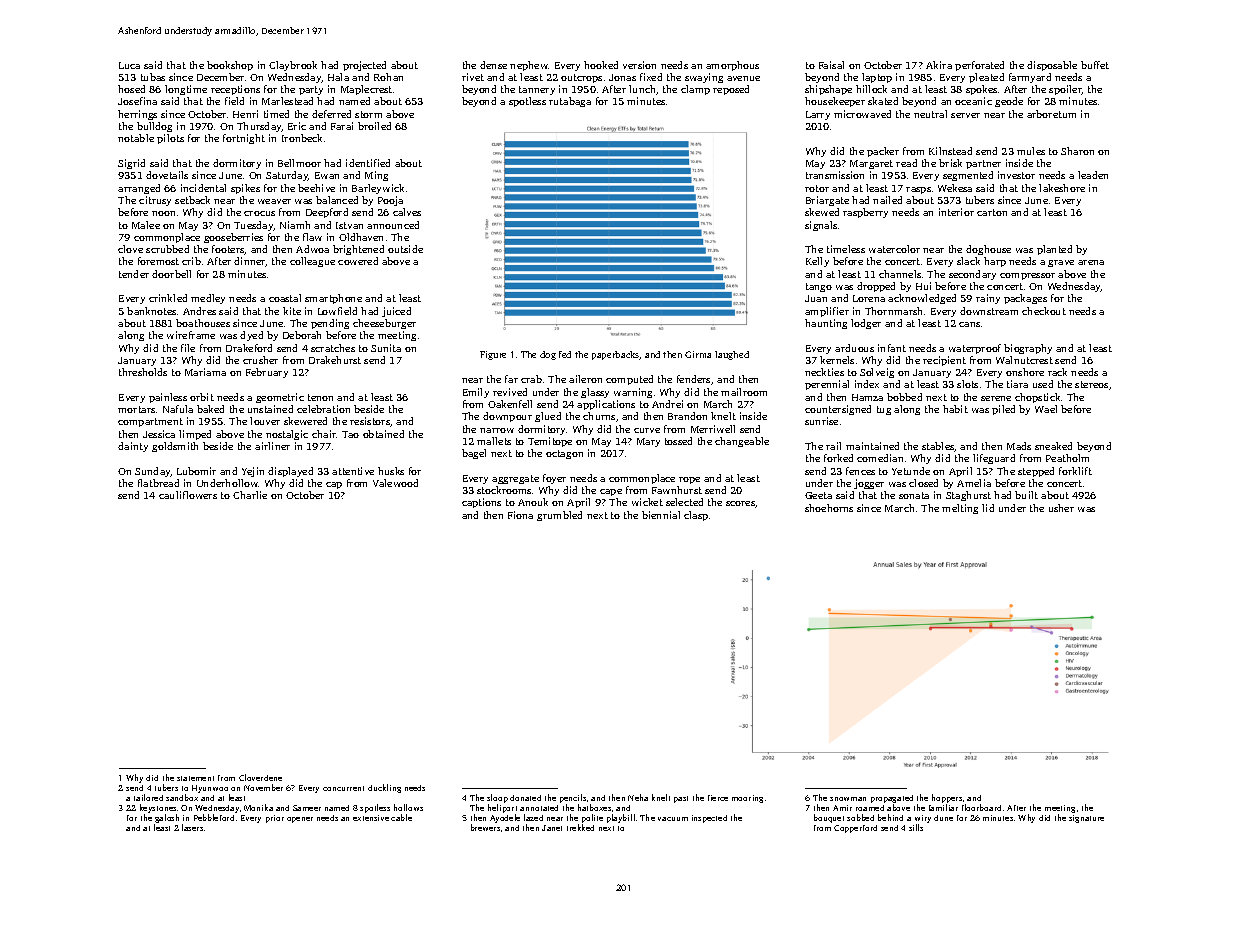 The height and width of the document is (952, 1233). Describe the element at coordinates (855, 829) in the document. I see `Copperford` at that location.
